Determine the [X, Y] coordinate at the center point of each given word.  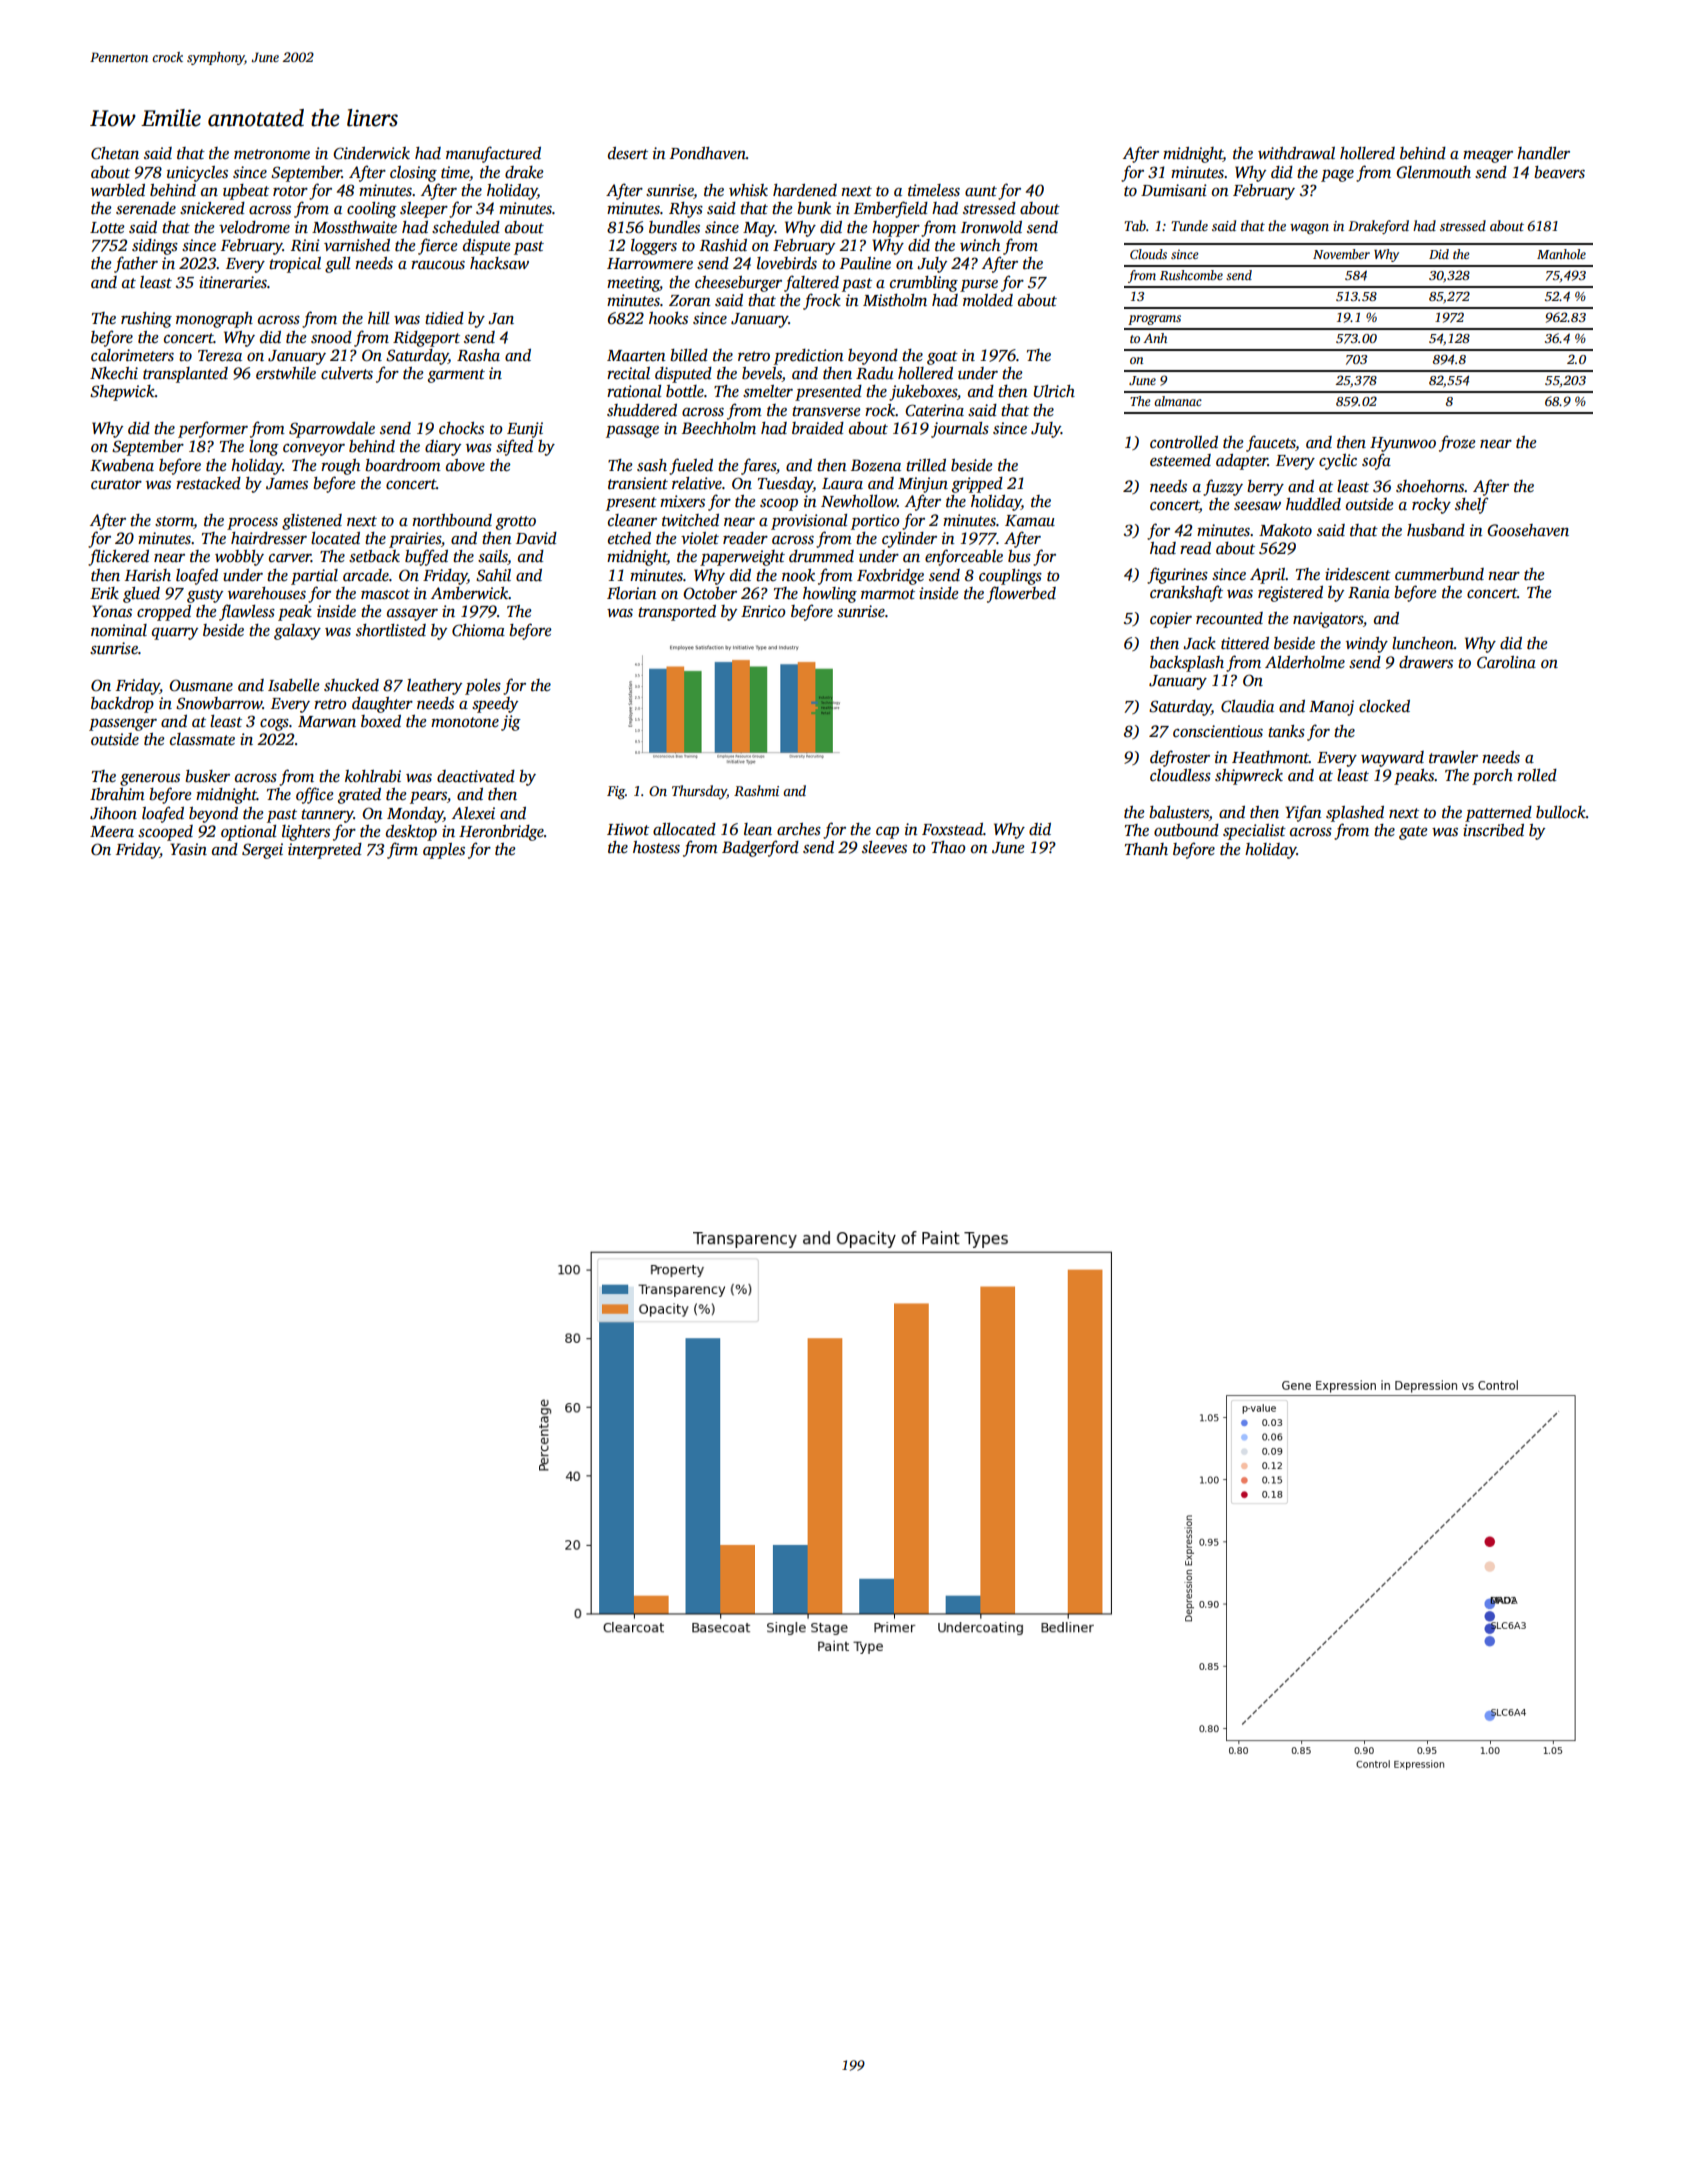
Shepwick [122, 393]
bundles [674, 227]
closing [413, 174]
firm [402, 850]
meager [1488, 157]
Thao [948, 847]
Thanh [1146, 849]
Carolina [1506, 662]
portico [875, 522]
